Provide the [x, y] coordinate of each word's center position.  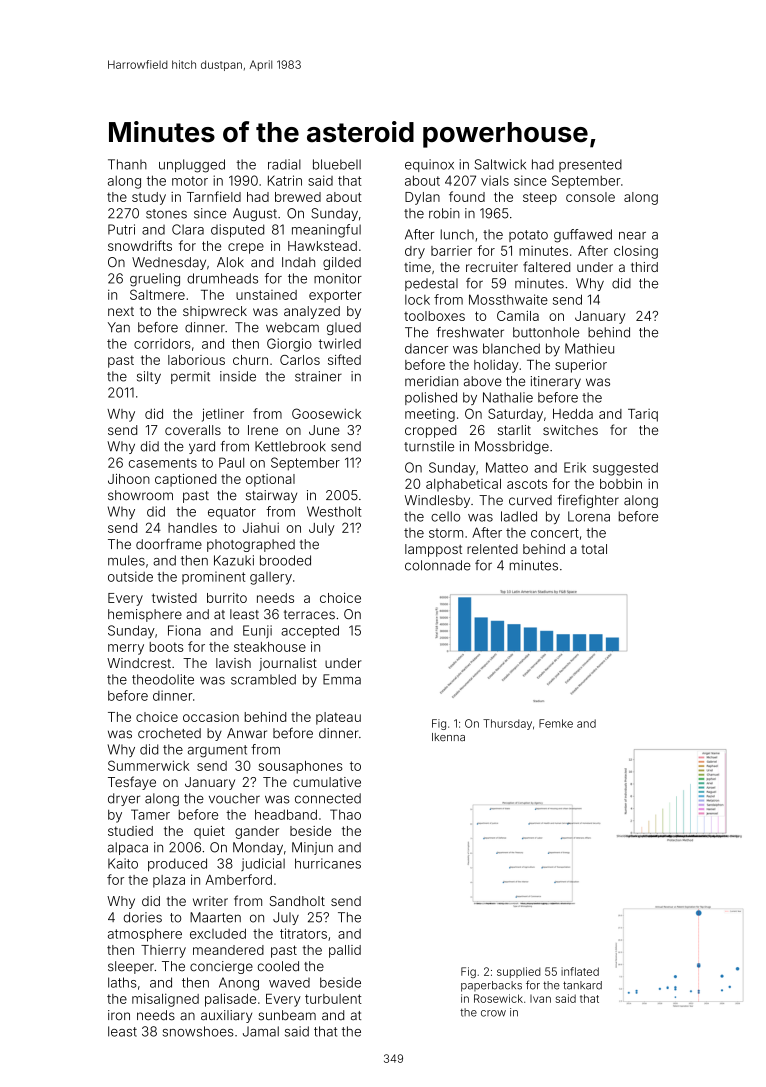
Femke [556, 723]
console [590, 197]
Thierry [163, 951]
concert [555, 533]
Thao [345, 814]
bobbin [621, 483]
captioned [185, 480]
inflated [580, 971]
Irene [263, 430]
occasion [211, 717]
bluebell [337, 164]
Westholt [334, 511]
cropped [430, 431]
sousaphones [300, 767]
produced [177, 865]
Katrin [285, 180]
